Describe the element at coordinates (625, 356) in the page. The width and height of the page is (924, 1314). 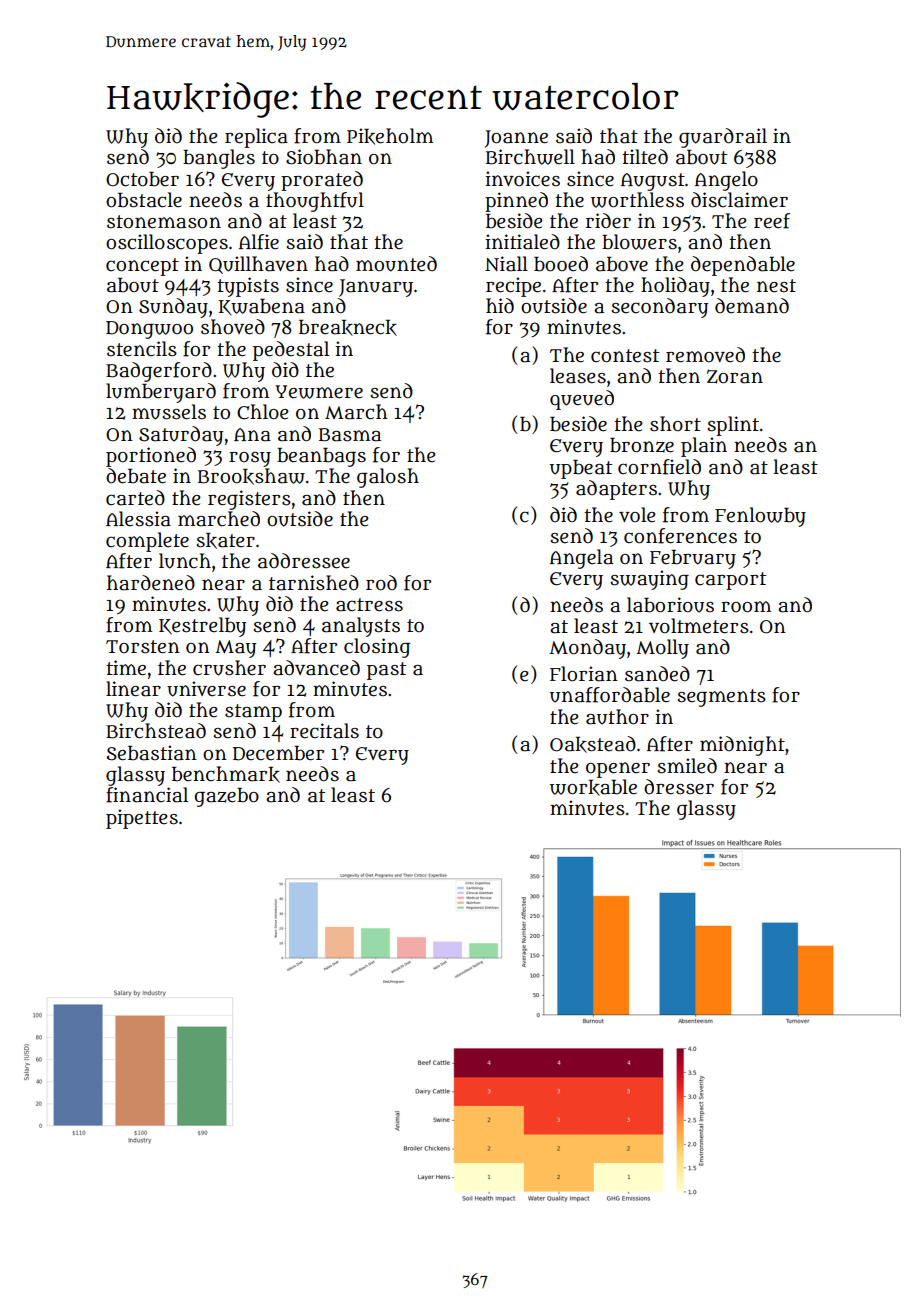
I see `contest` at that location.
